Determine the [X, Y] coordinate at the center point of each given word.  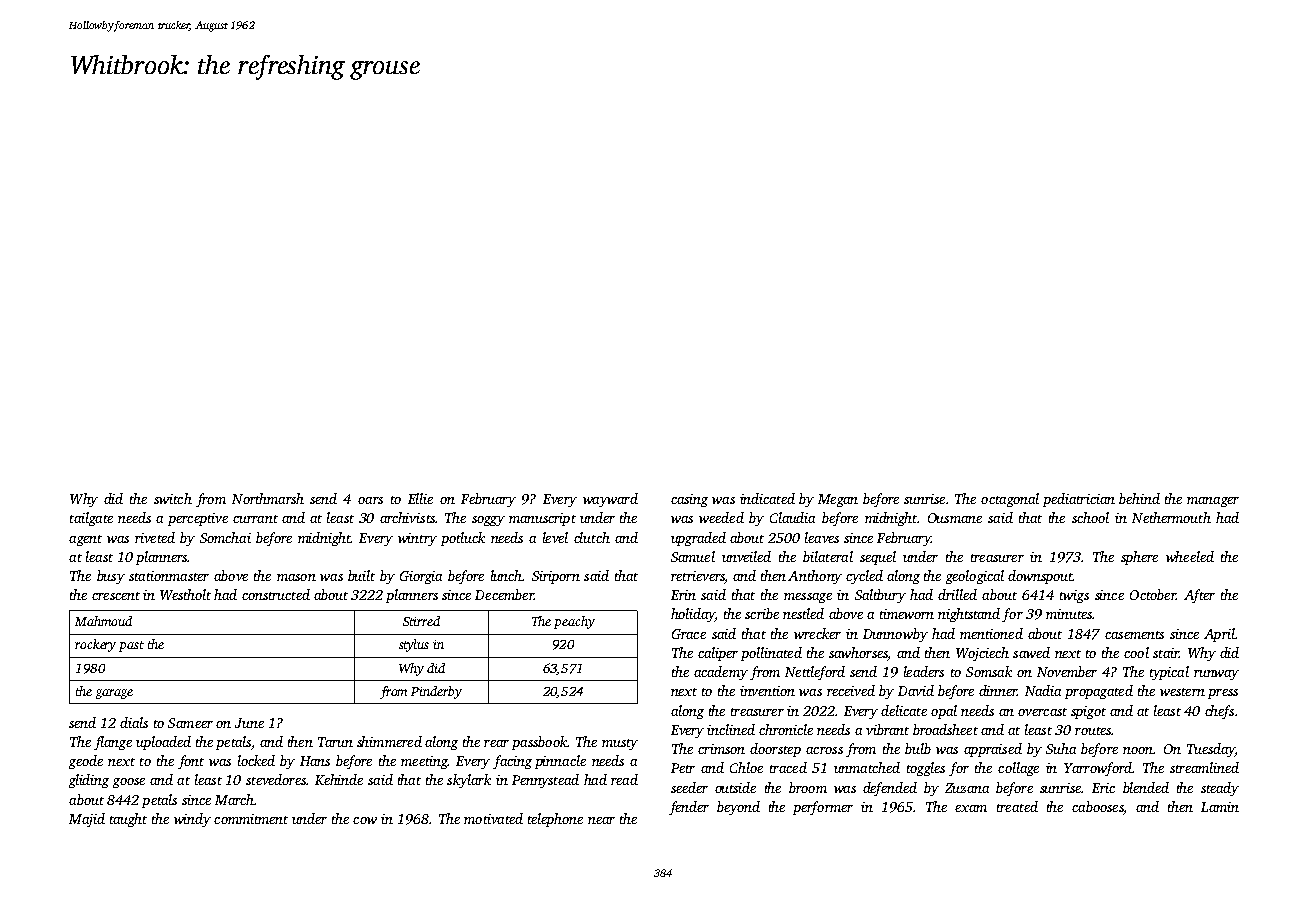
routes [1093, 731]
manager [1213, 502]
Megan [838, 500]
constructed [276, 594]
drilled [957, 594]
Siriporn [556, 577]
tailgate [91, 519]
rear [496, 743]
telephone [555, 820]
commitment [251, 819]
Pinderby [436, 692]
